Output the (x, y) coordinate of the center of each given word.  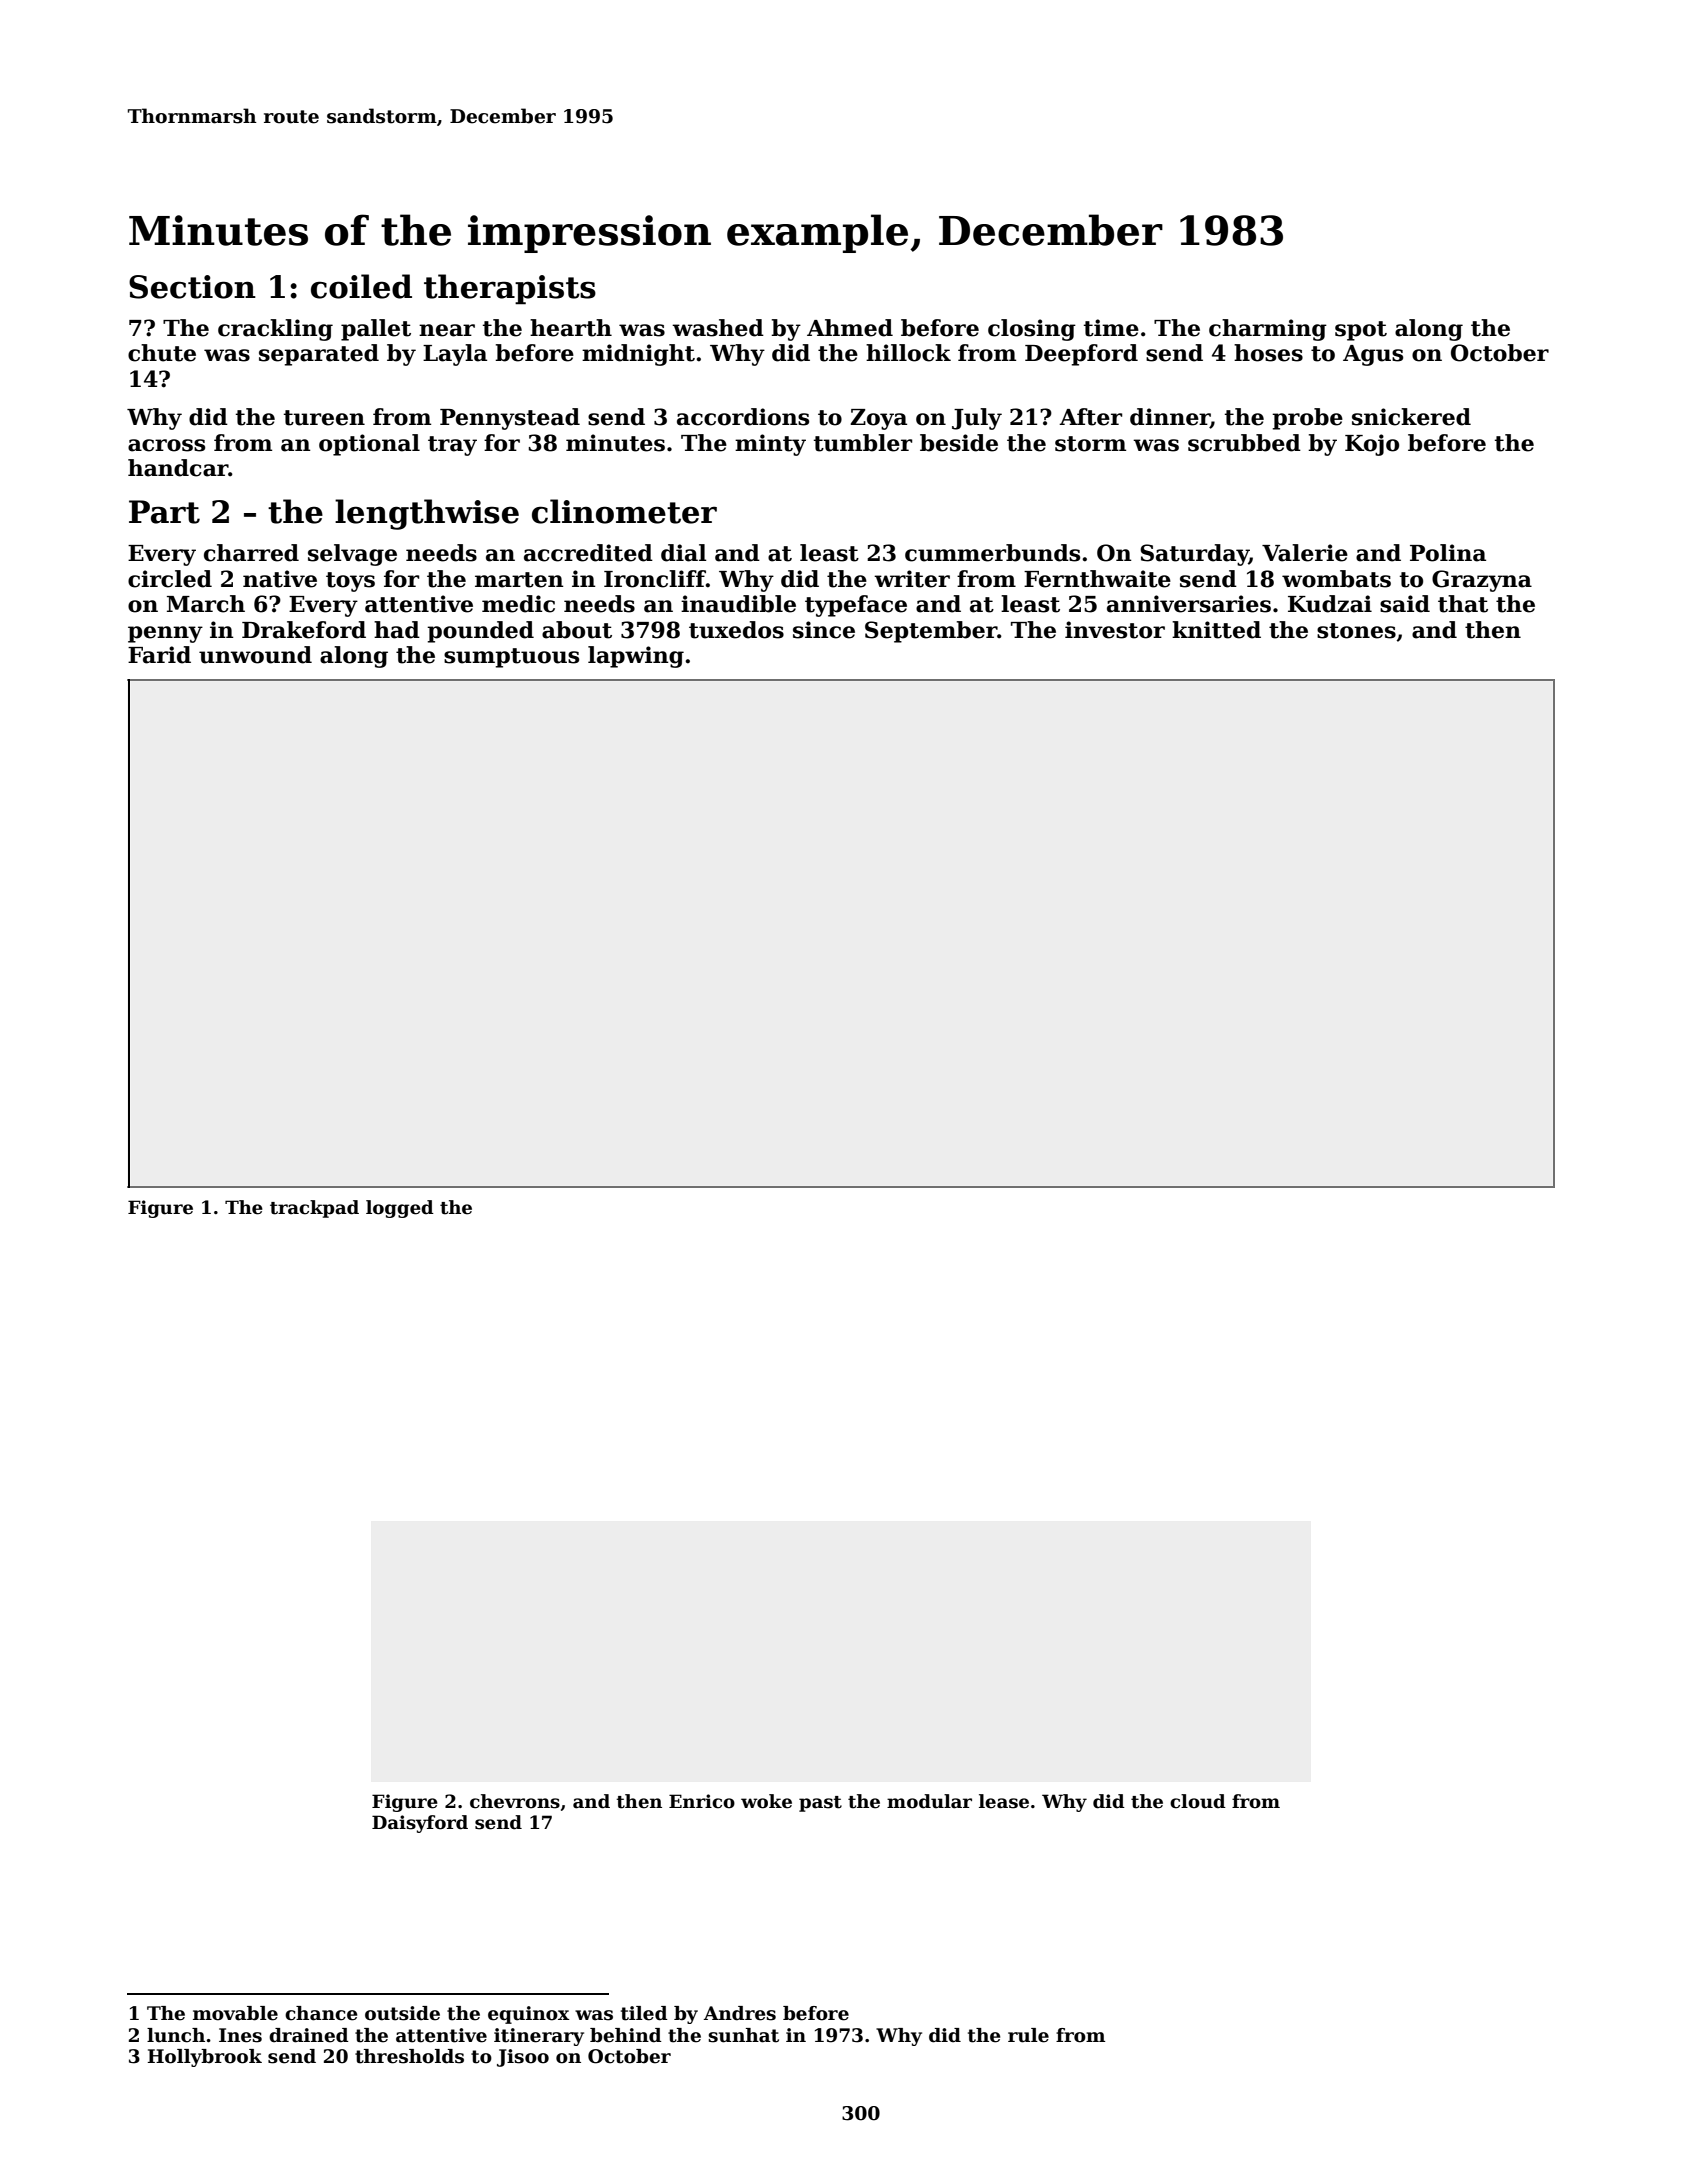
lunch (176, 2035)
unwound (255, 655)
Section (192, 287)
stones (1356, 631)
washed (718, 328)
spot (1361, 331)
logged (400, 1209)
